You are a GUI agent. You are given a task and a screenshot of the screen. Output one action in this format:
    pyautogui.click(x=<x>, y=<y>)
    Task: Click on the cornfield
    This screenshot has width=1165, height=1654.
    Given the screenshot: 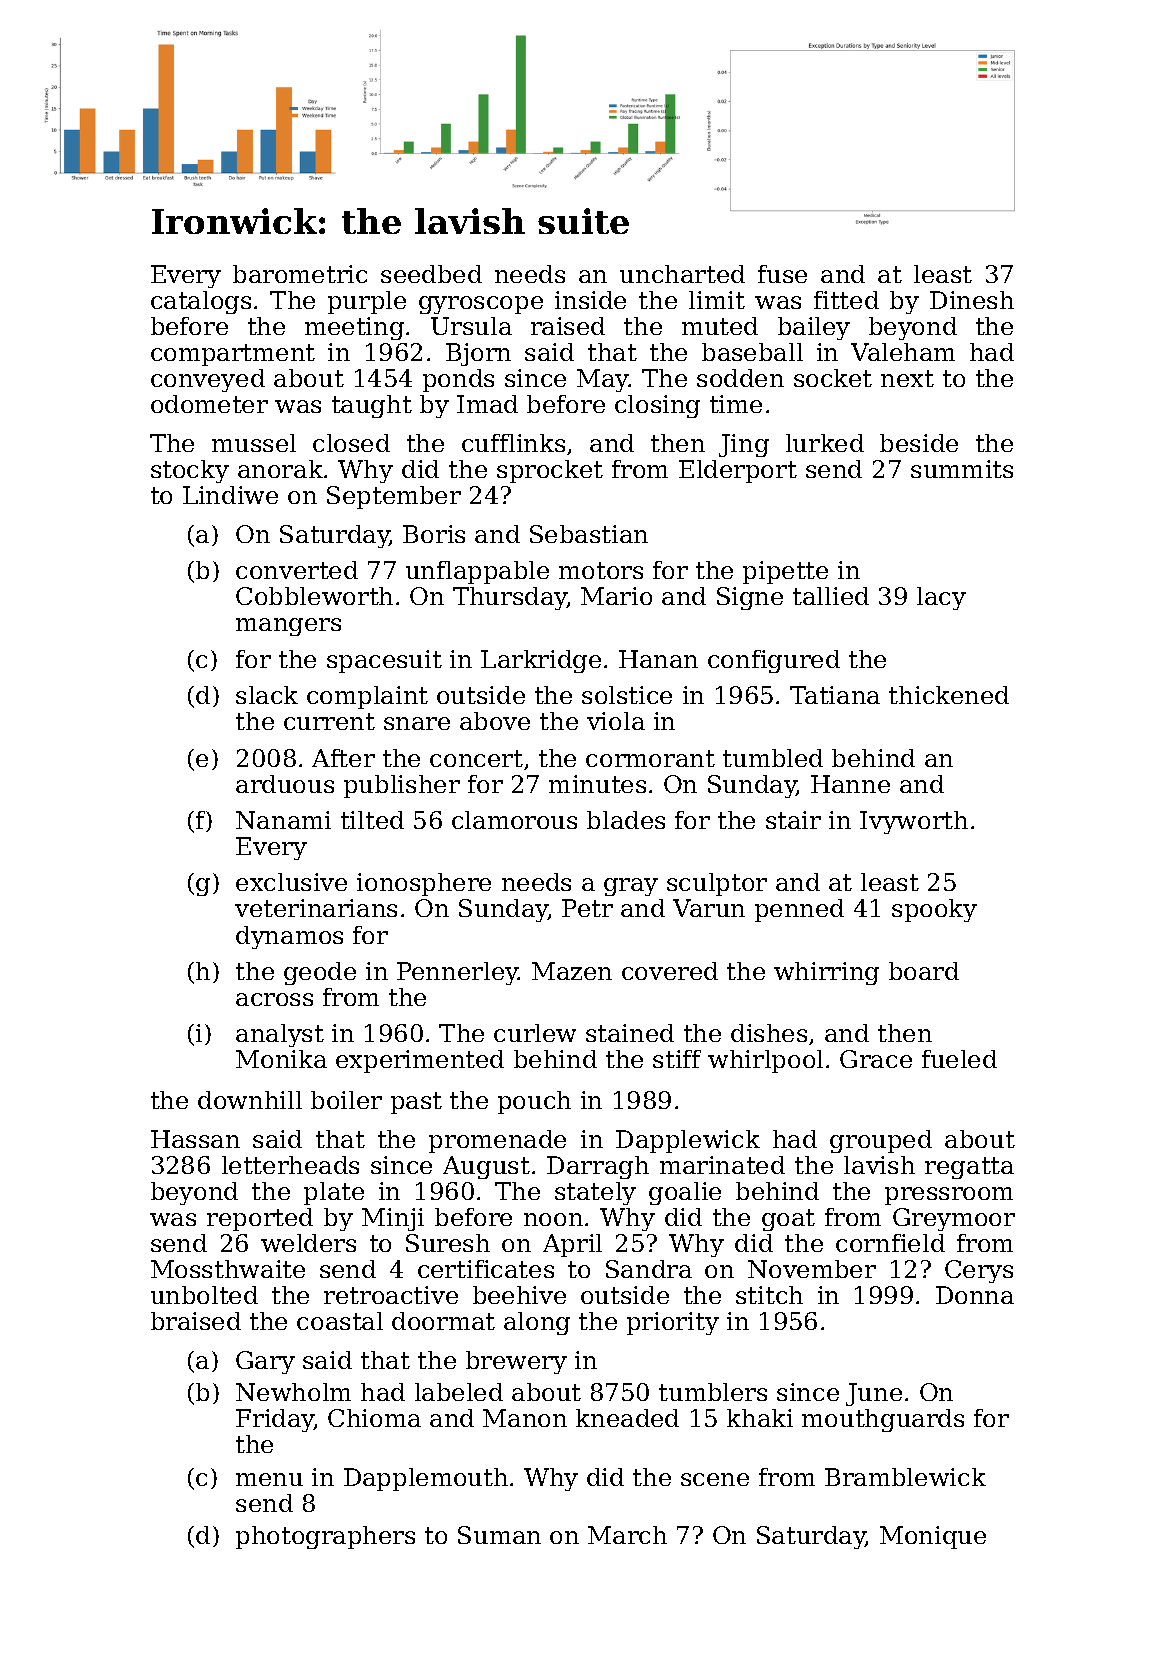 What is the action you would take?
    pyautogui.click(x=890, y=1243)
